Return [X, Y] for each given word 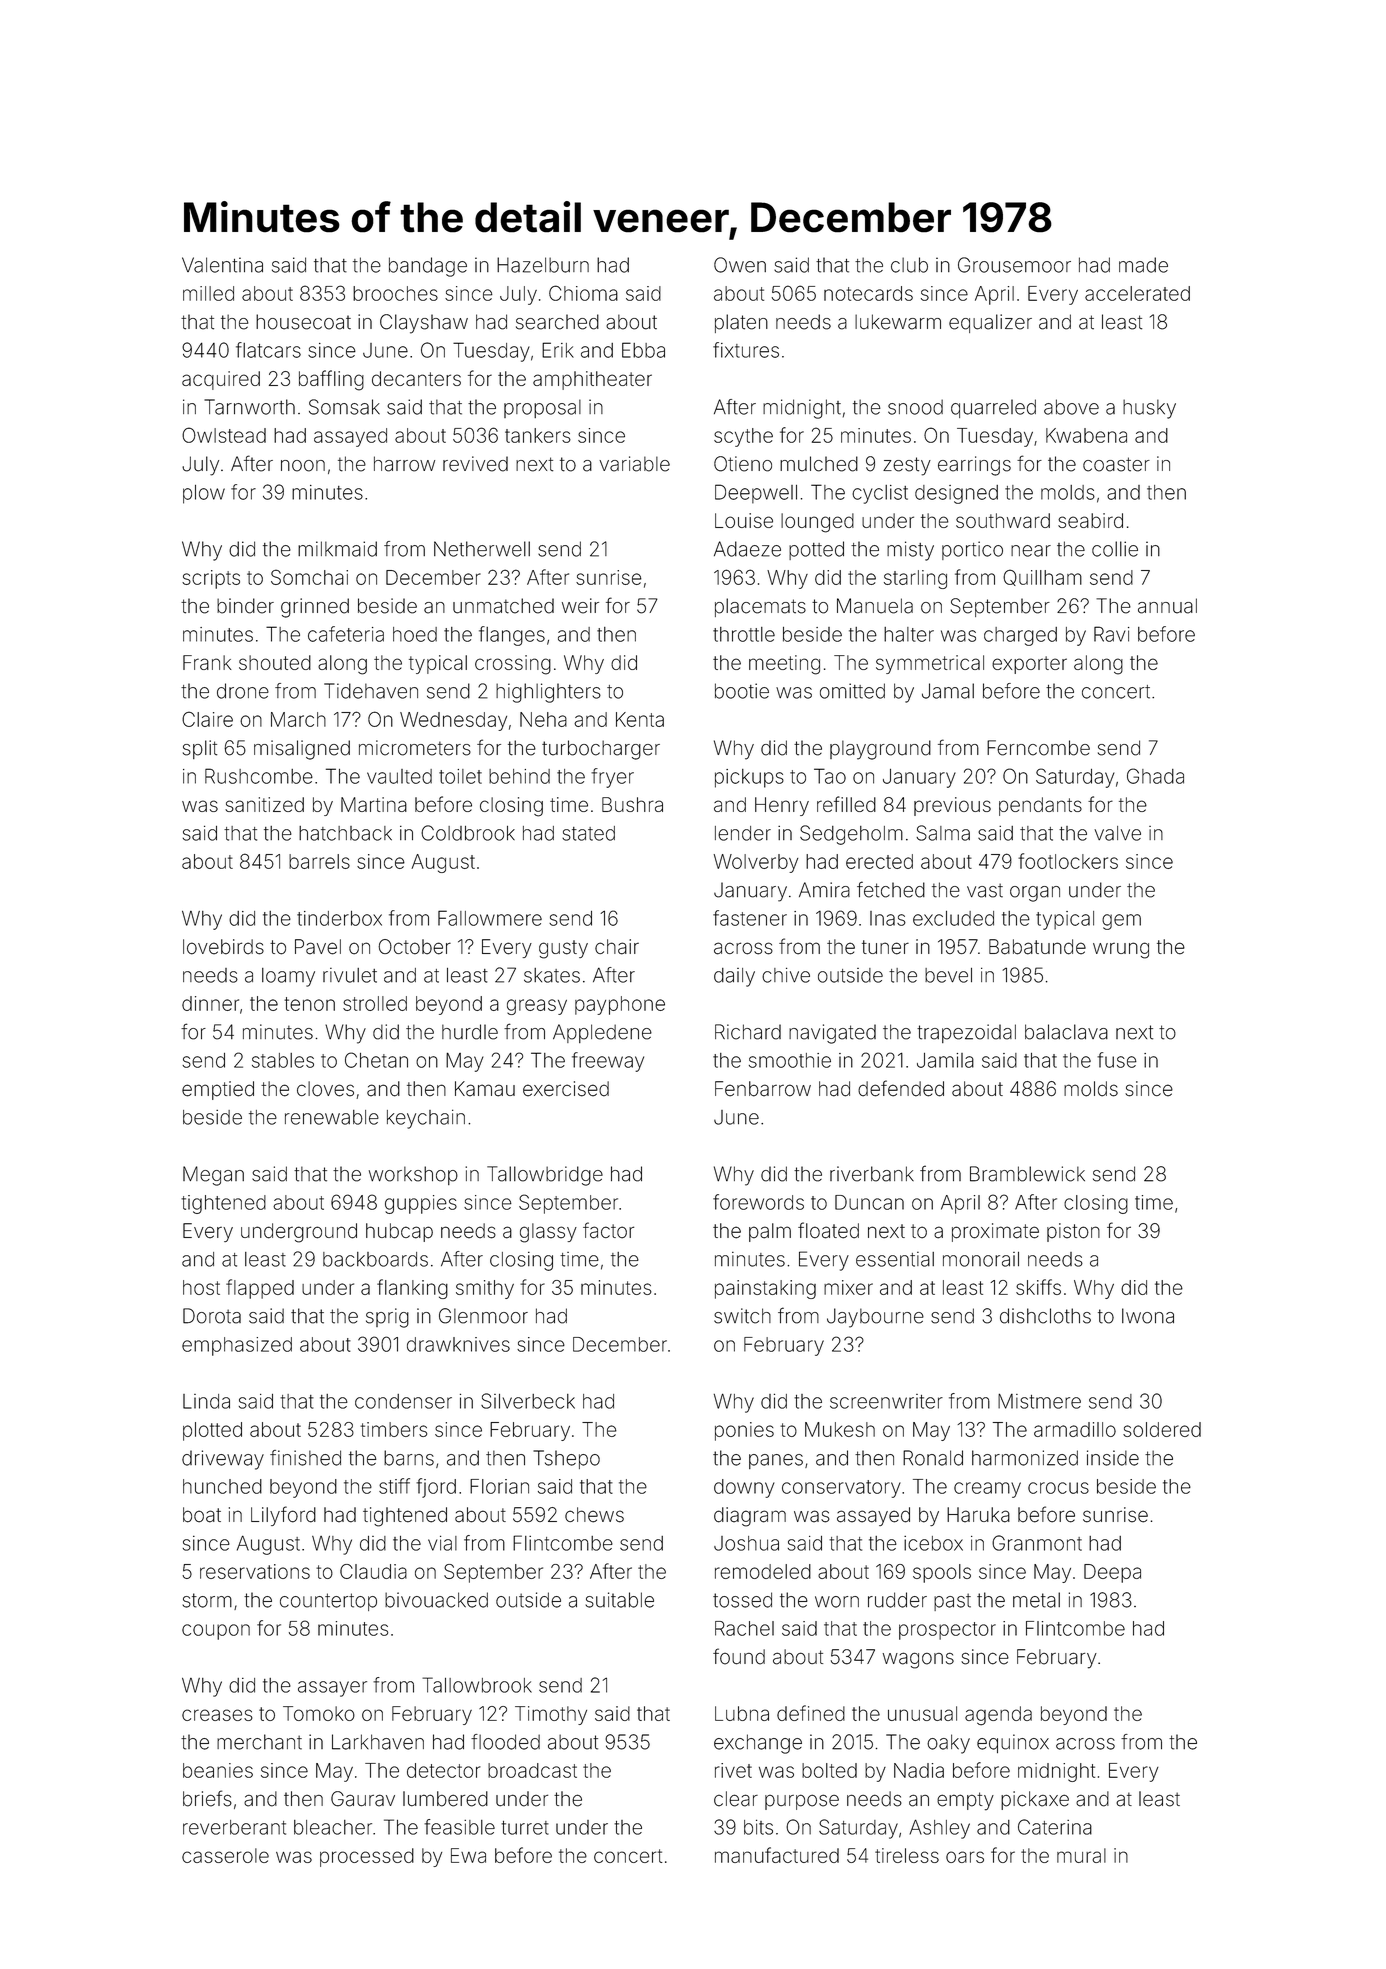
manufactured [777, 1855]
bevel [948, 975]
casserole [225, 1855]
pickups [749, 778]
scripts [211, 579]
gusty [563, 949]
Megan [213, 1176]
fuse [1117, 1060]
